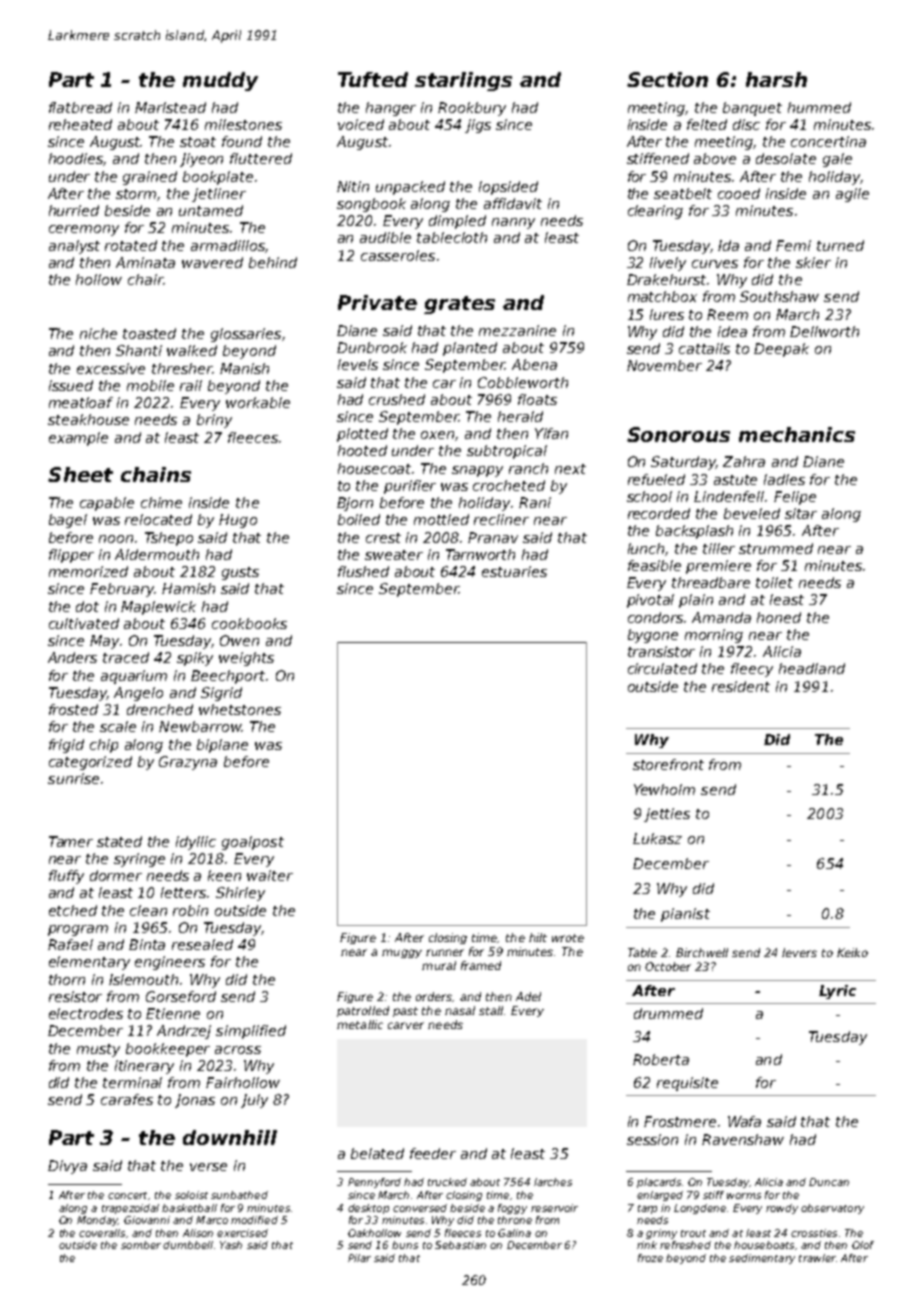 The height and width of the document is (1308, 924). What do you see at coordinates (73, 910) in the document?
I see `etched` at bounding box center [73, 910].
